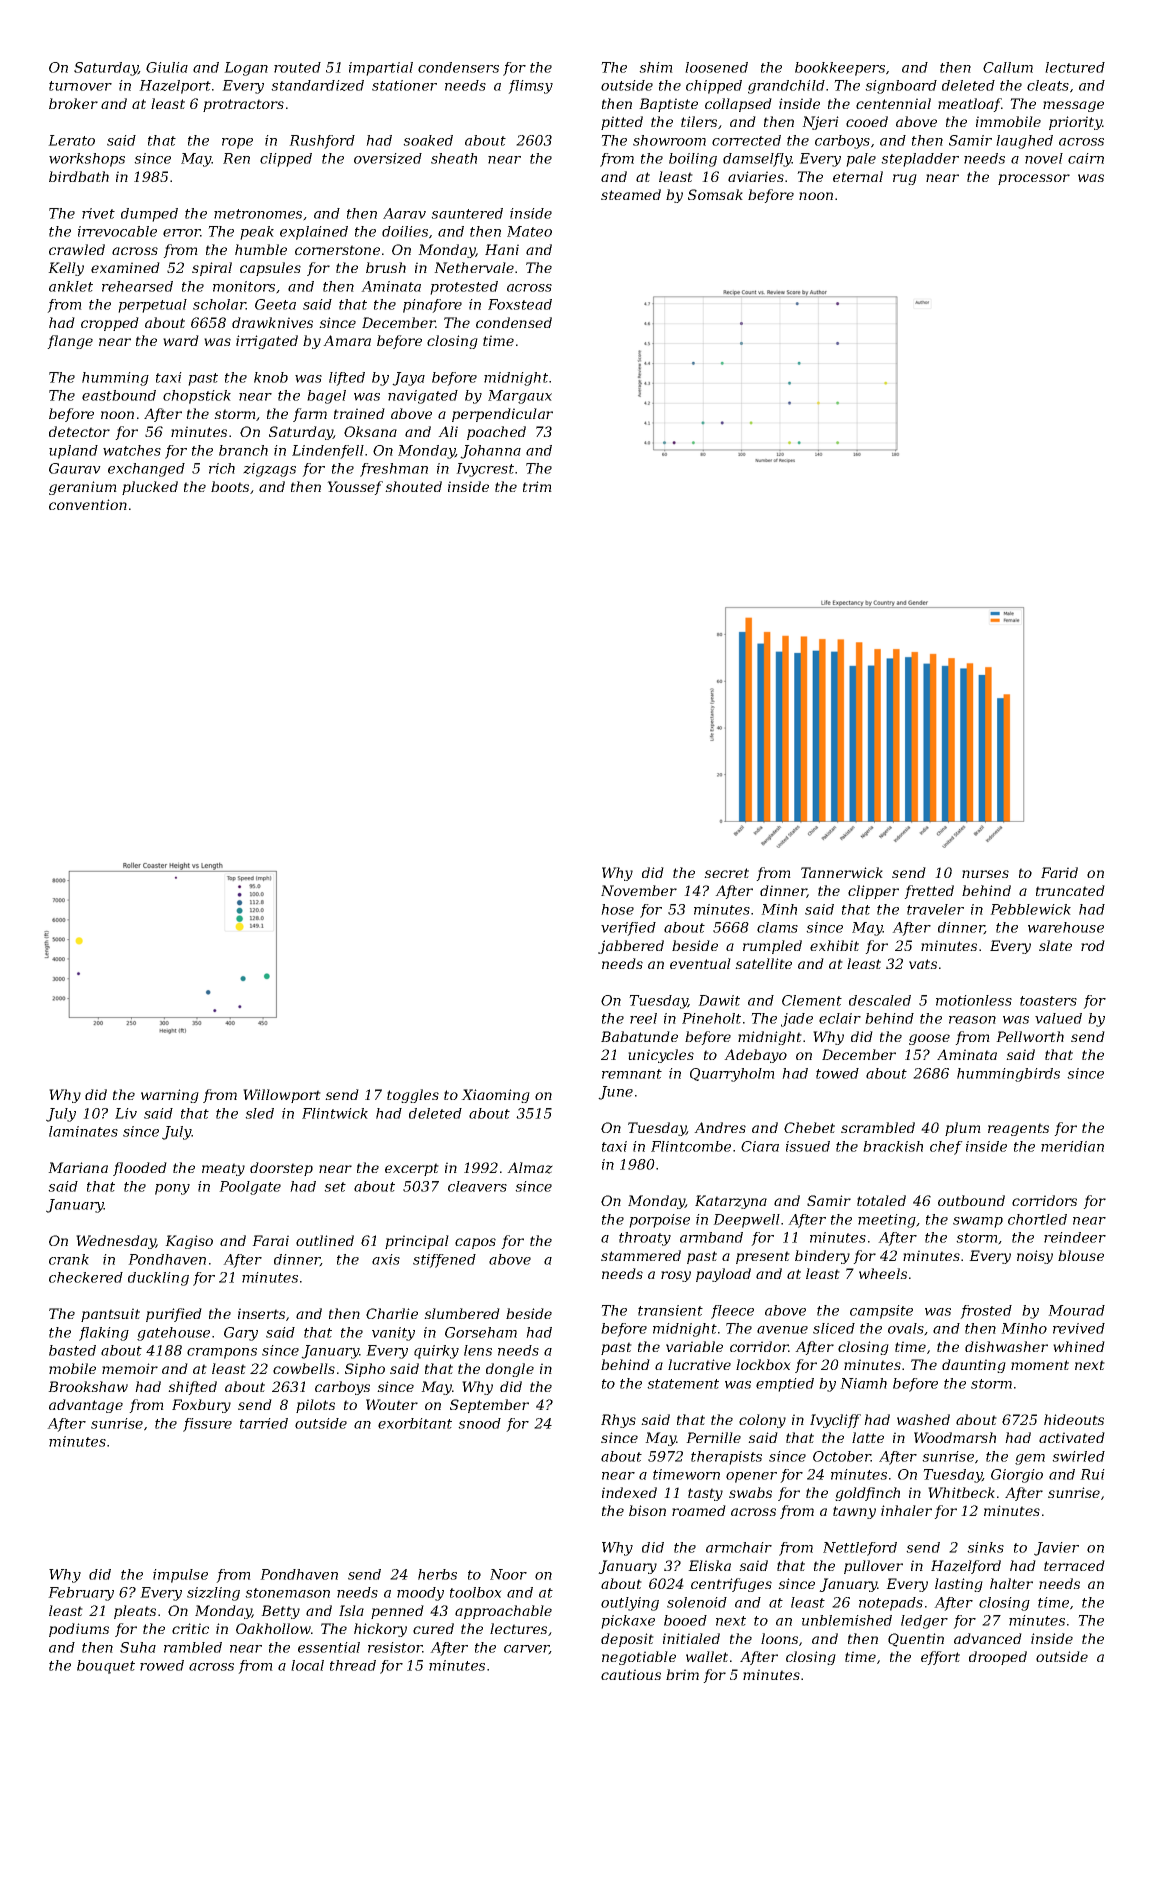 The width and height of the image is (1154, 1900). What do you see at coordinates (1018, 1129) in the image?
I see `reagents` at bounding box center [1018, 1129].
